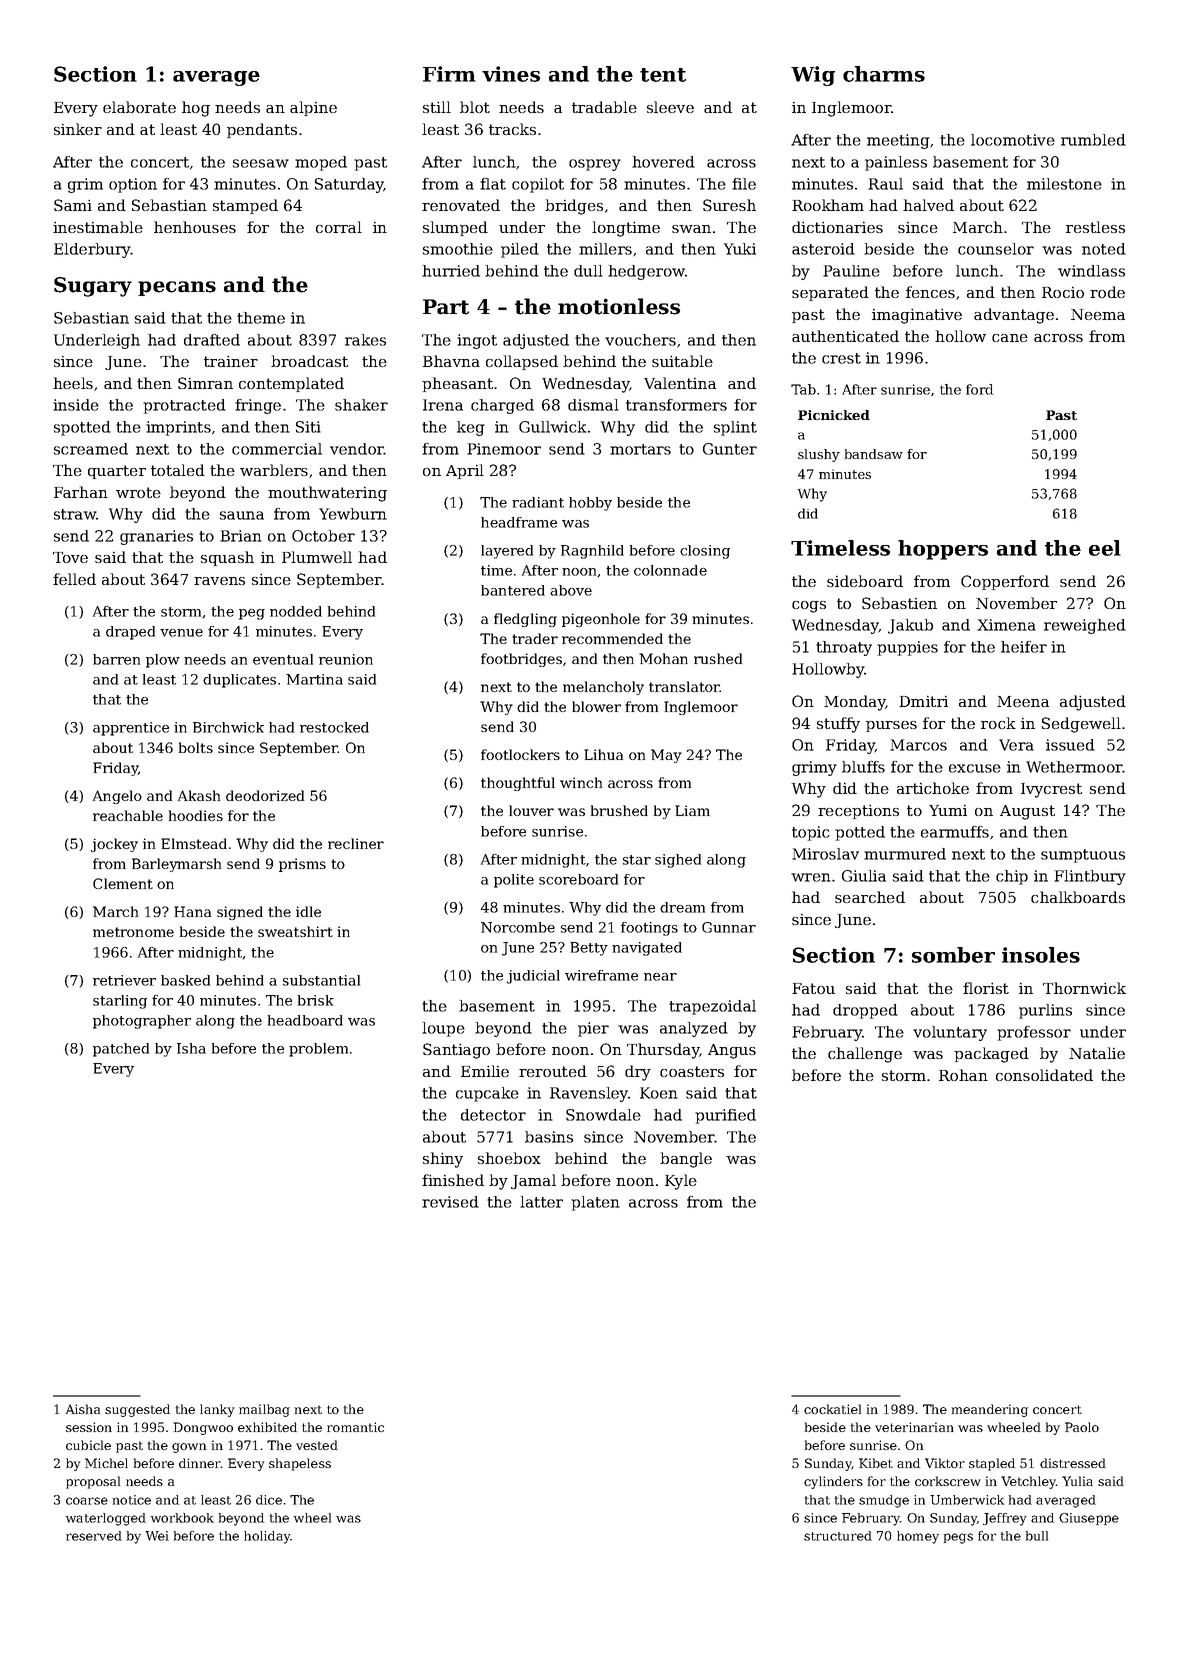  What do you see at coordinates (485, 1071) in the screenshot?
I see `Emilie` at bounding box center [485, 1071].
